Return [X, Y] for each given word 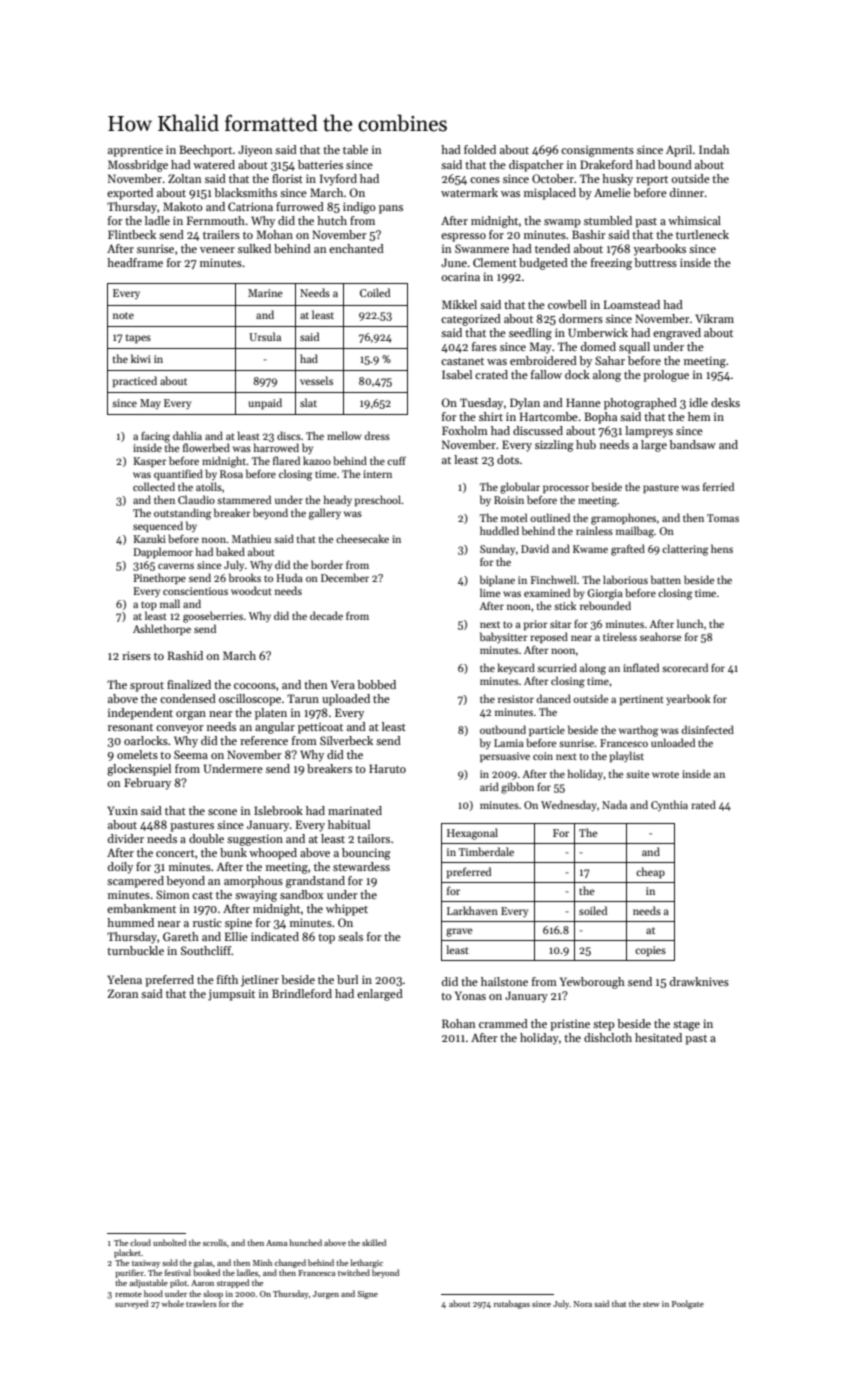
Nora [583, 1304]
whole [173, 1303]
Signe [367, 1295]
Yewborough [592, 983]
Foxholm [465, 430]
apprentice [135, 151]
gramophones [623, 519]
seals [350, 936]
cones [485, 180]
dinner [687, 192]
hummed [130, 922]
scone [222, 812]
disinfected [707, 729]
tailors [373, 838]
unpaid [265, 404]
